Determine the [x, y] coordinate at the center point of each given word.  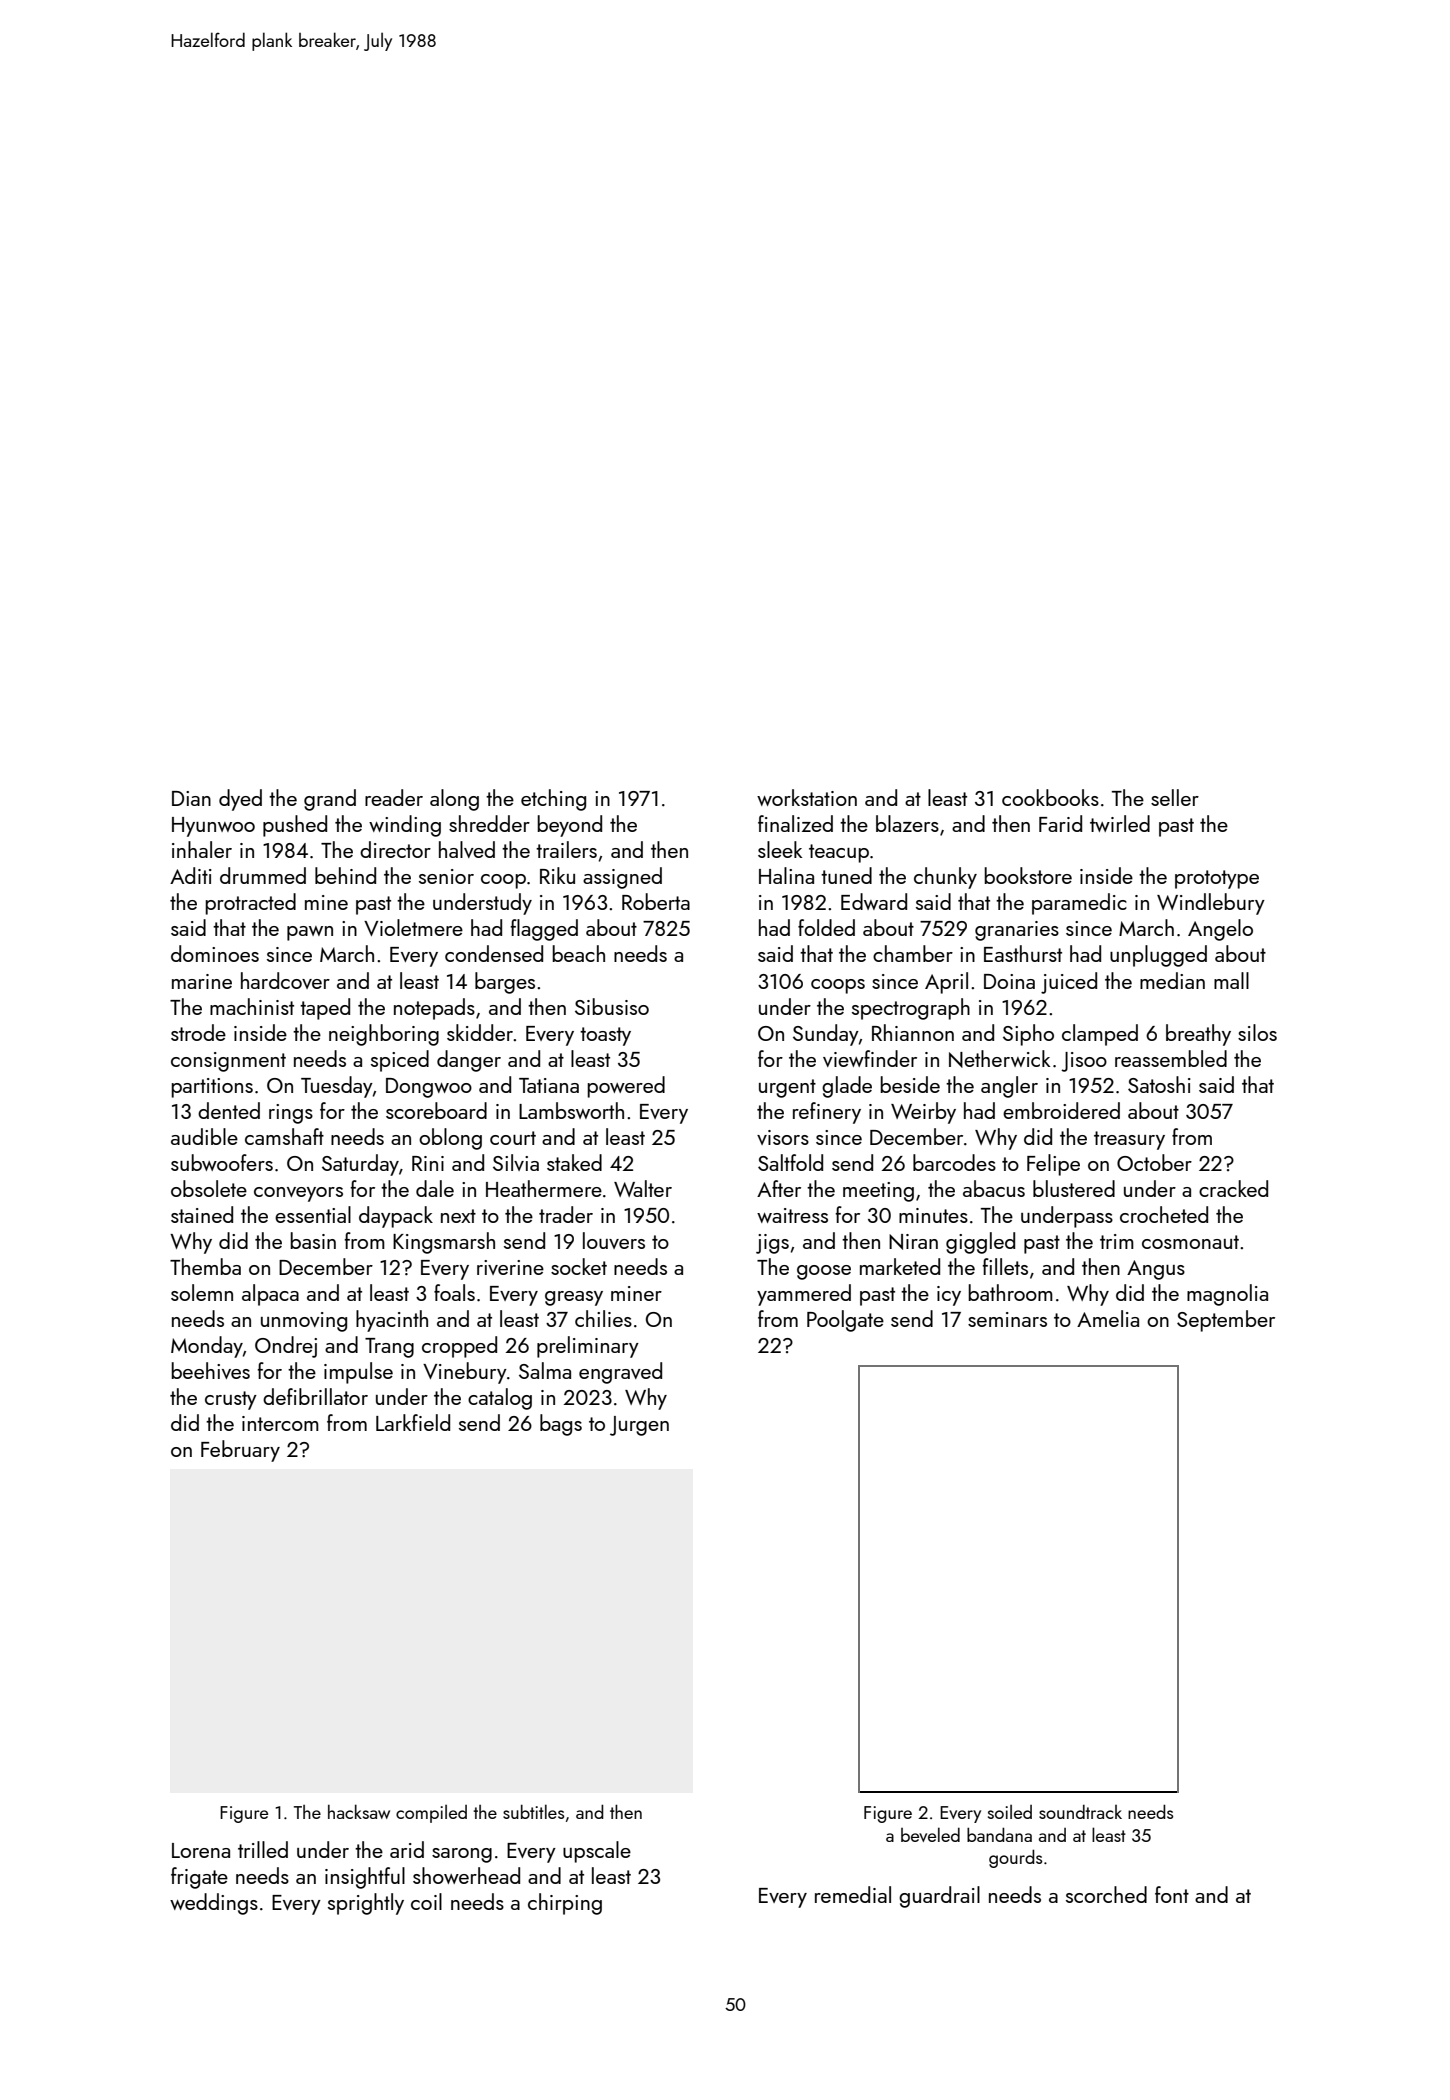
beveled [930, 1834]
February [240, 1451]
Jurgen [639, 1426]
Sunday [826, 1035]
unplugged [1158, 956]
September [1226, 1321]
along [454, 800]
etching [553, 800]
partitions [212, 1088]
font [1172, 1894]
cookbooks [1050, 797]
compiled [431, 1814]
